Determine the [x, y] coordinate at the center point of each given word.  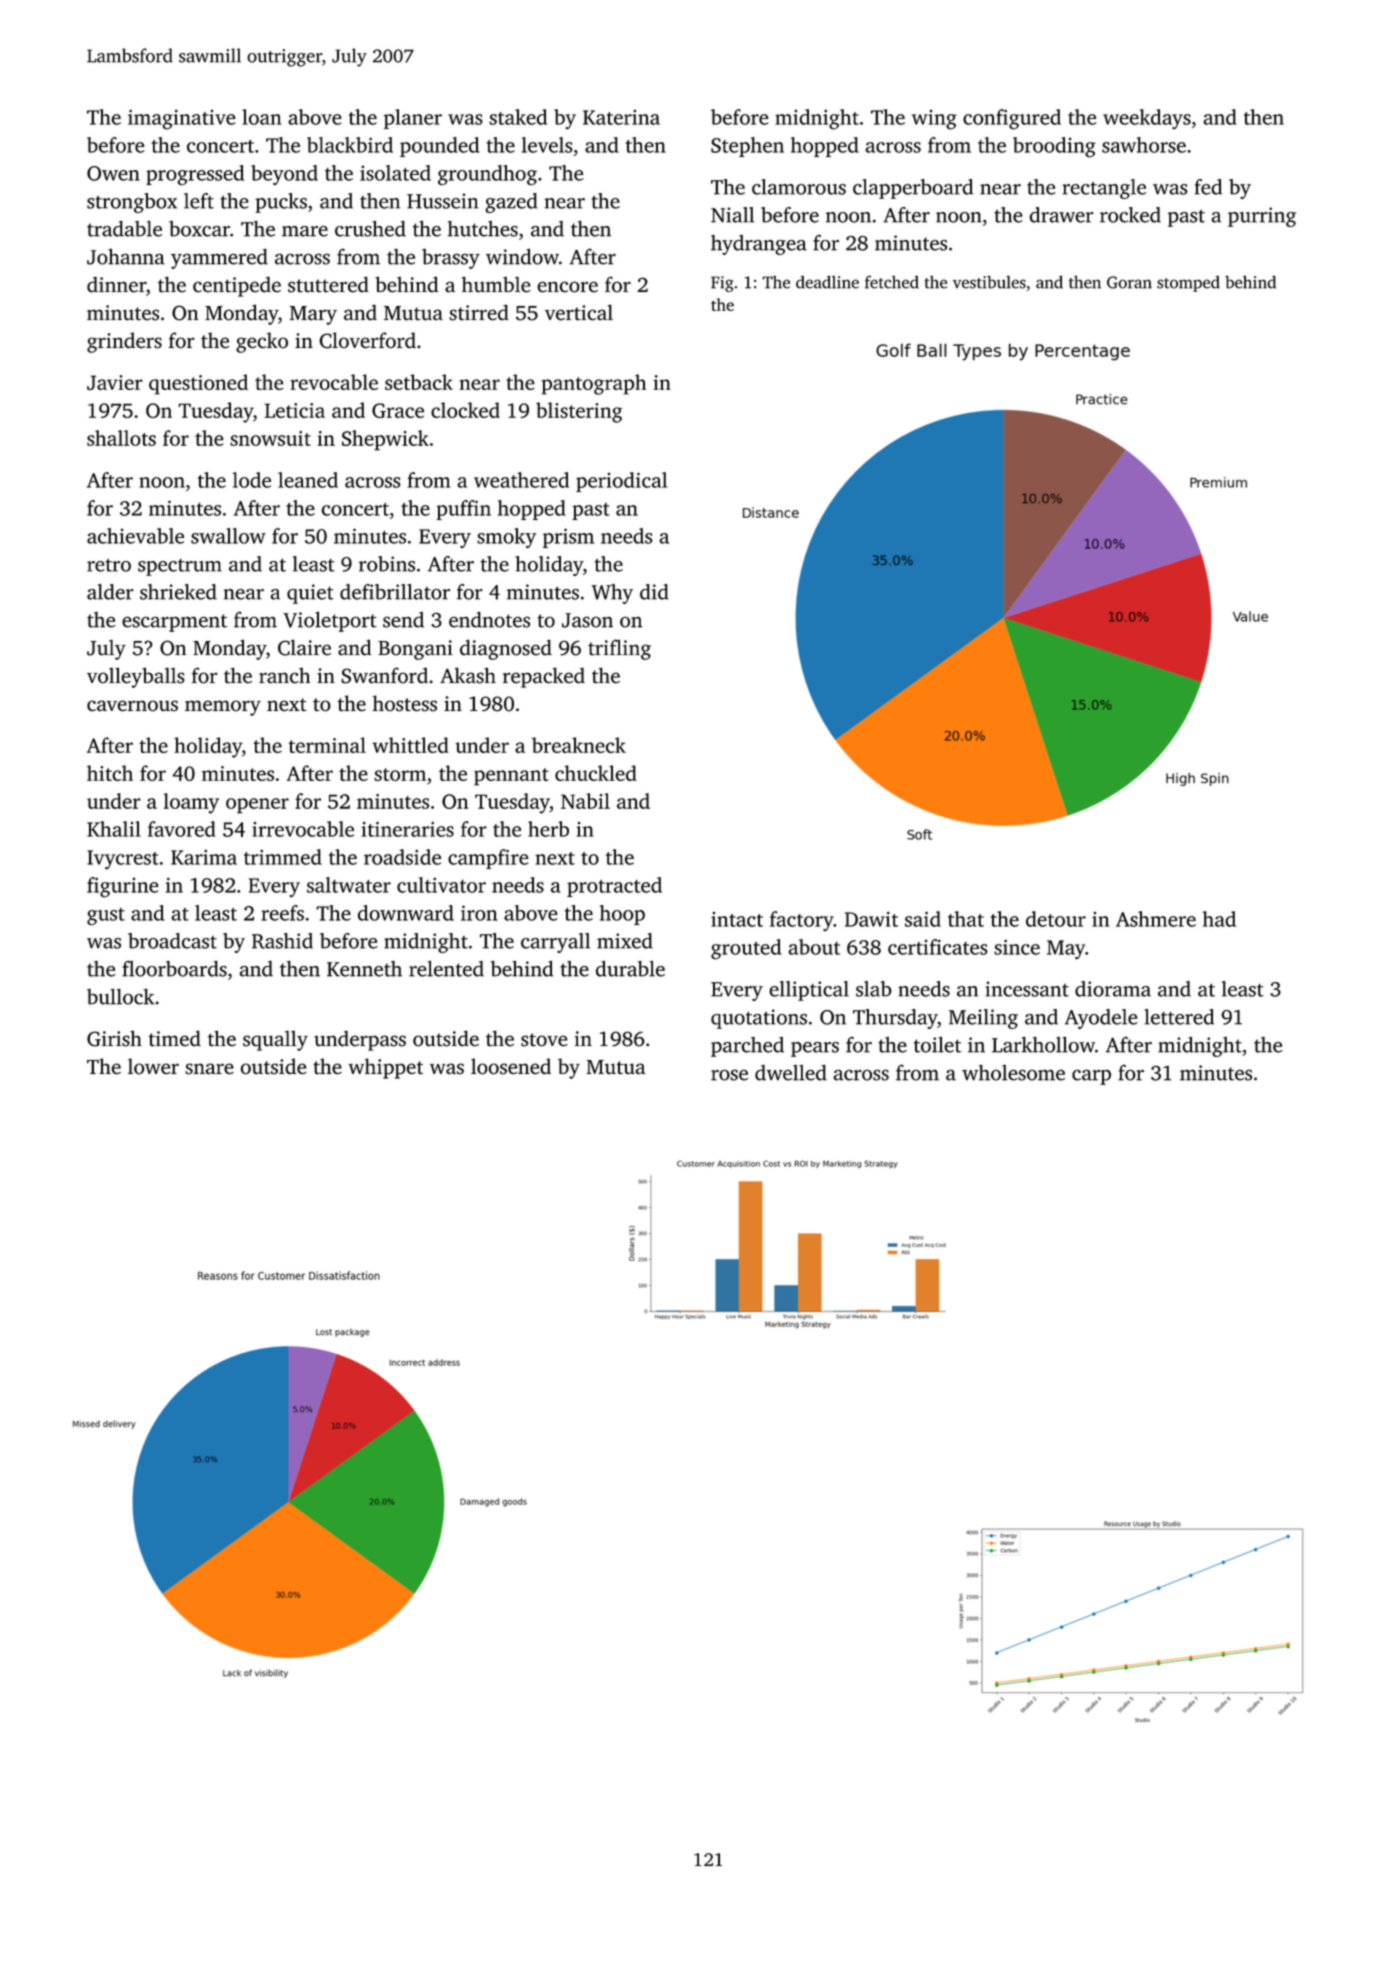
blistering [579, 412]
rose [729, 1075]
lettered [1179, 1017]
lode [252, 480]
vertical [579, 312]
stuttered [328, 284]
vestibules [989, 282]
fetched [892, 282]
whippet [385, 1068]
